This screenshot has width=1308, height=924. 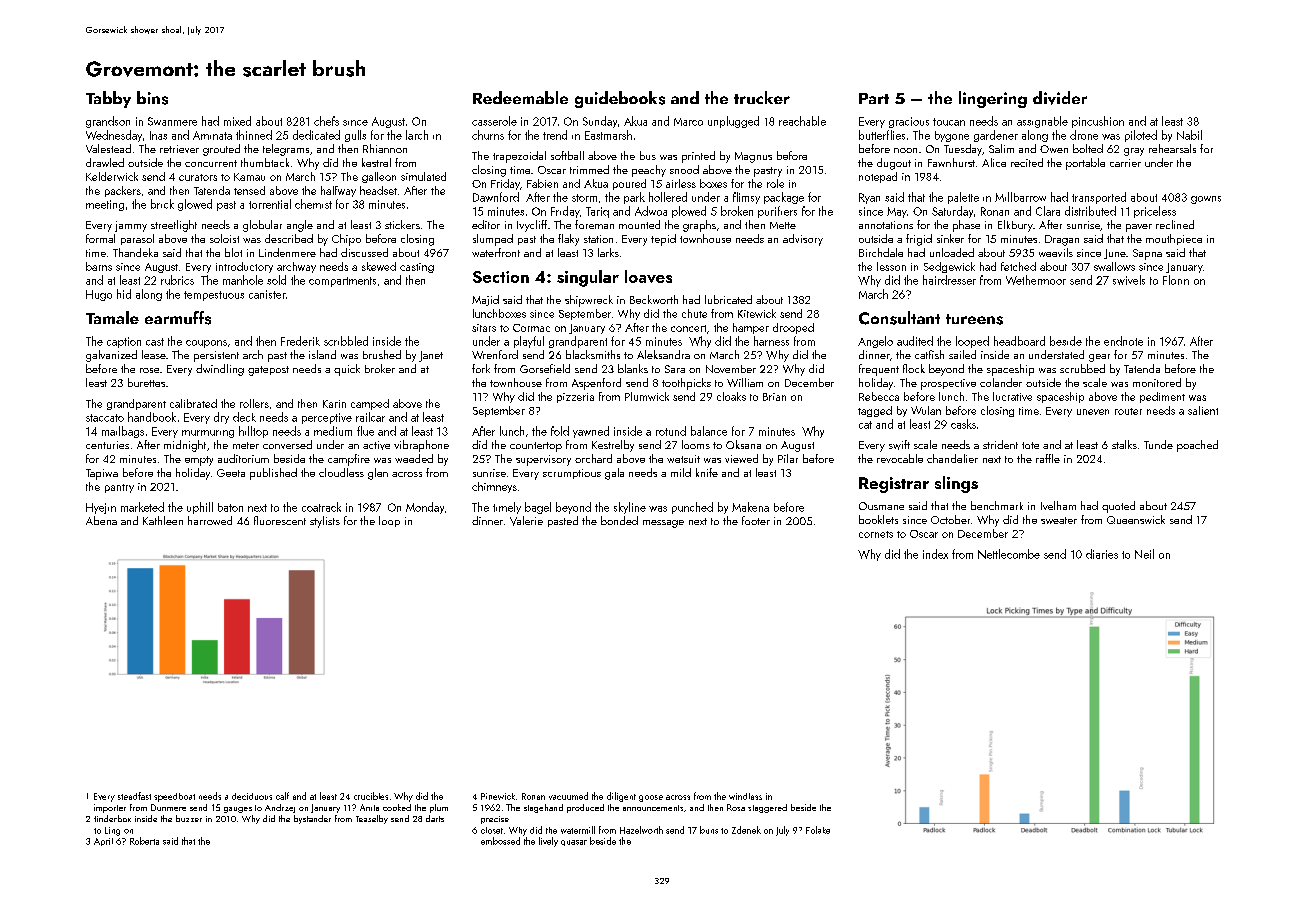 I want to click on trucker, so click(x=762, y=97).
